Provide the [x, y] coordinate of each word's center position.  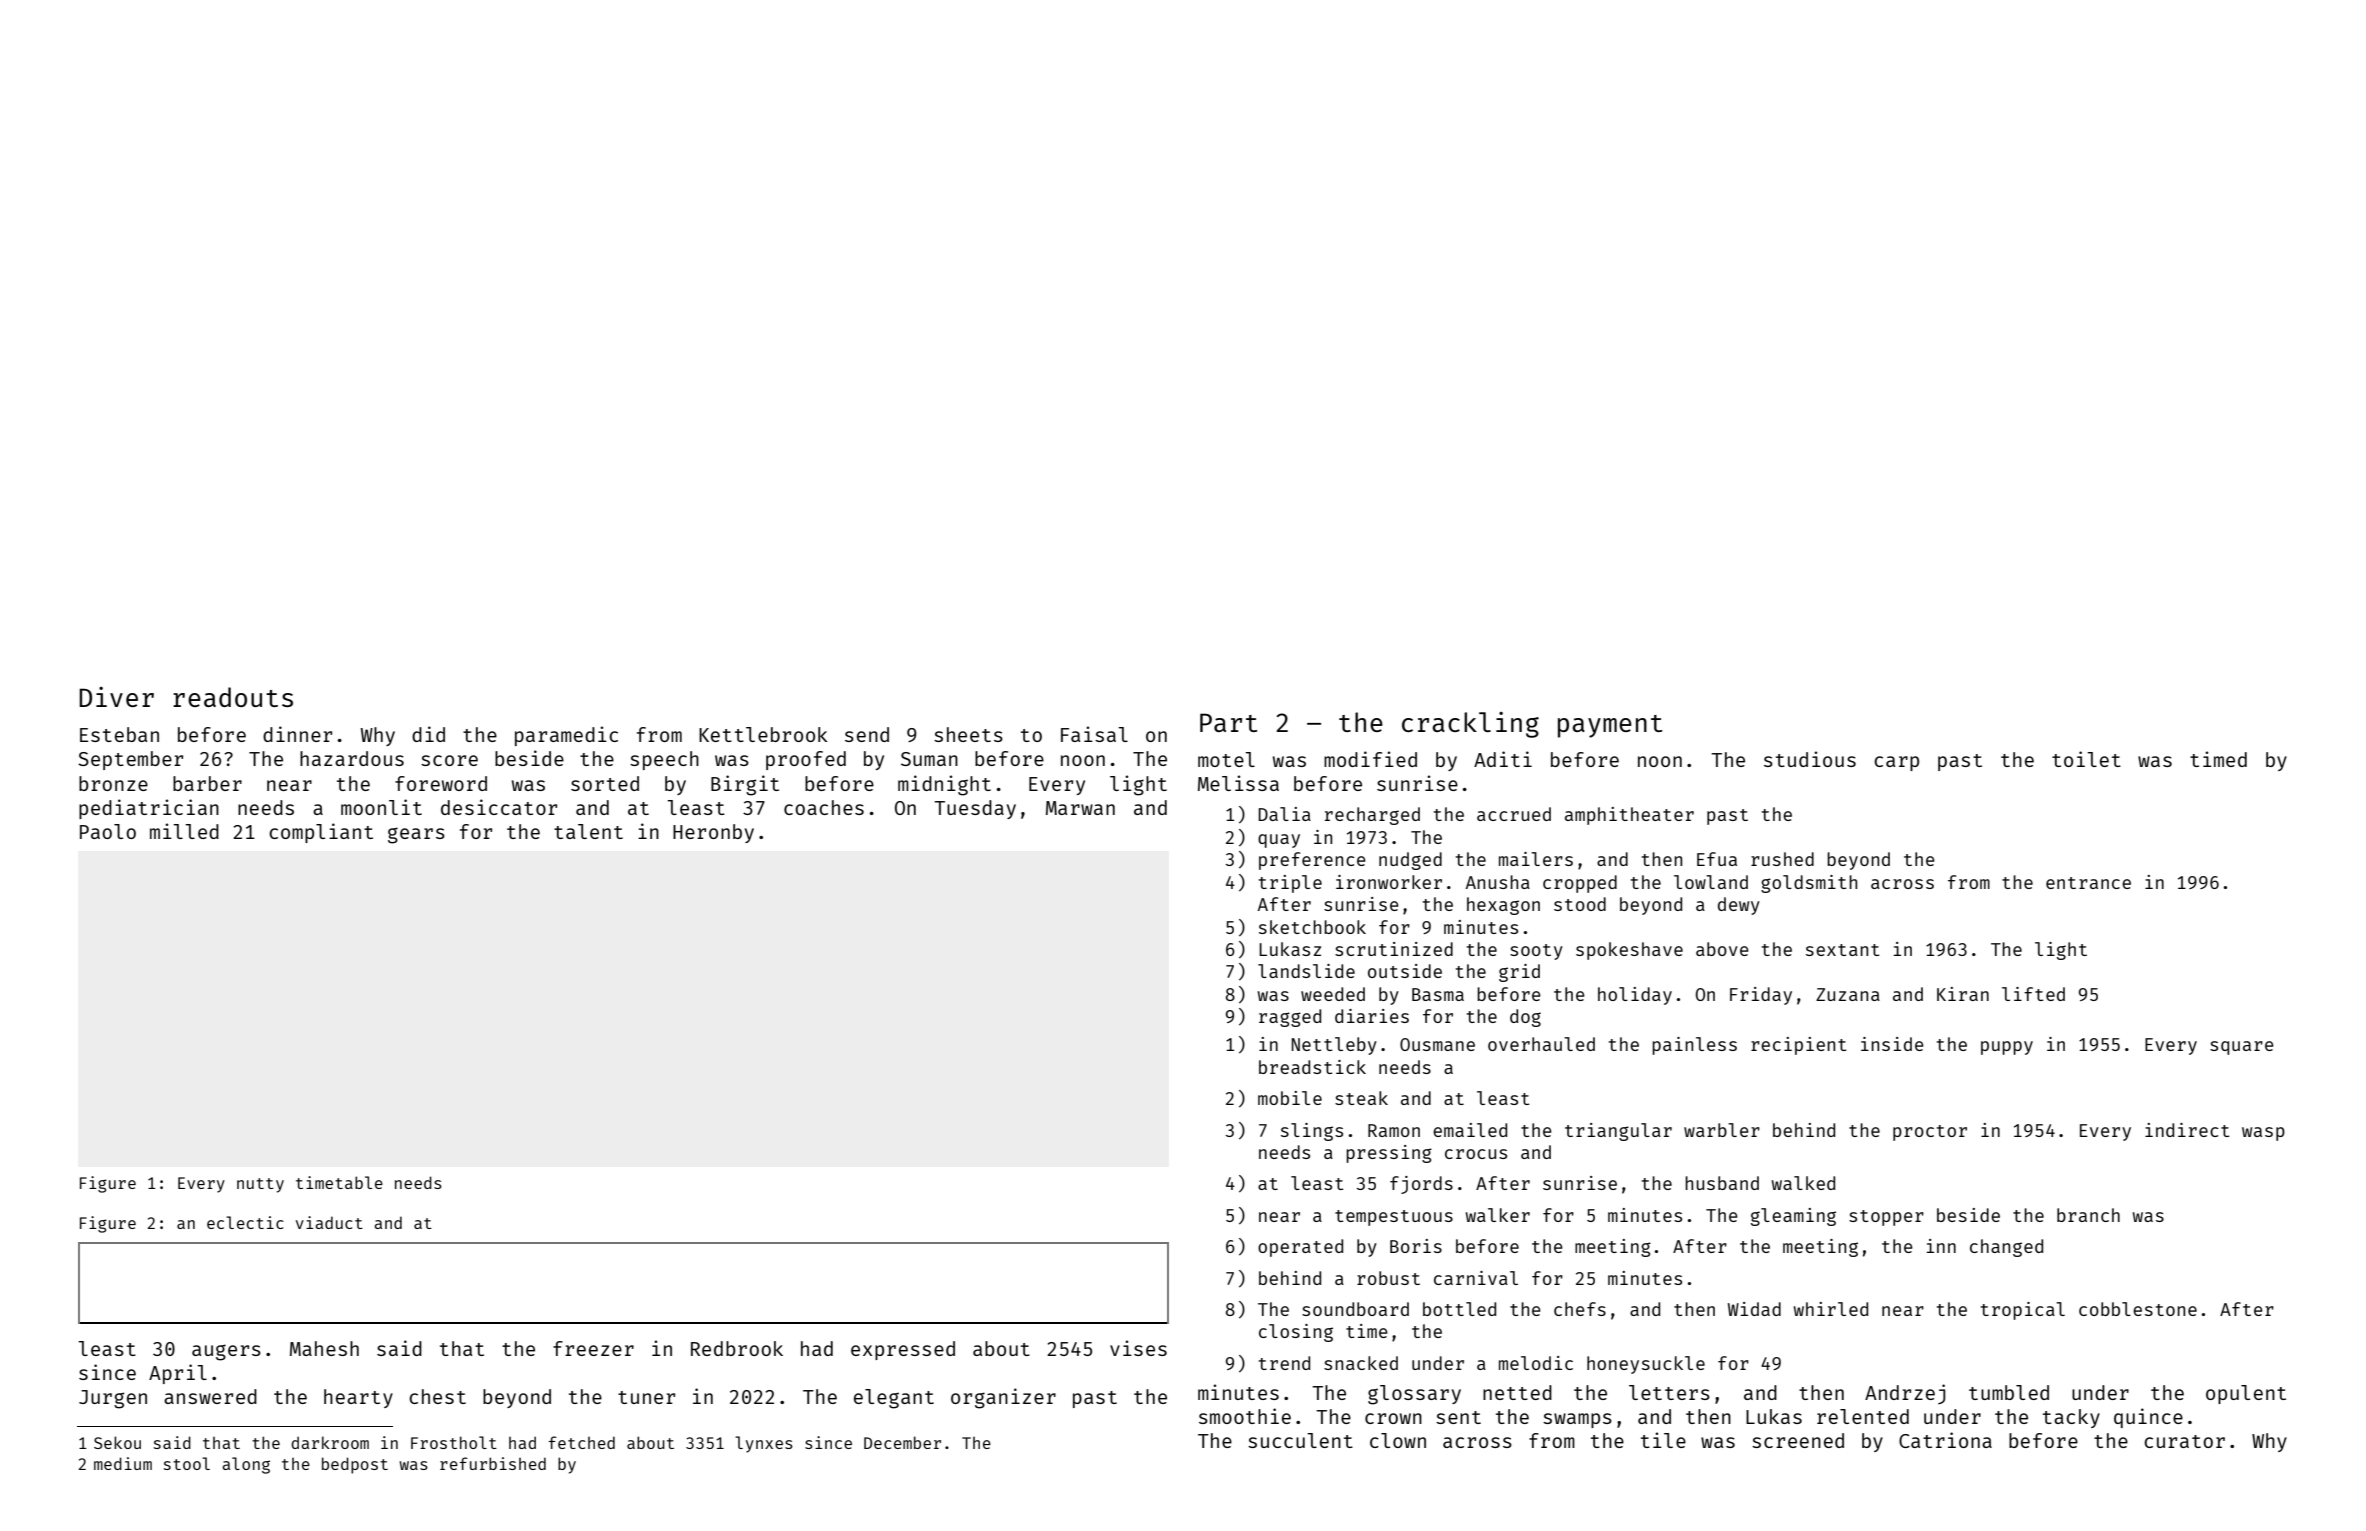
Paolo [108, 831]
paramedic [566, 736]
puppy [2007, 1048]
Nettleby [1334, 1046]
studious [1810, 759]
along [246, 1465]
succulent [1300, 1440]
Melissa [1238, 783]
